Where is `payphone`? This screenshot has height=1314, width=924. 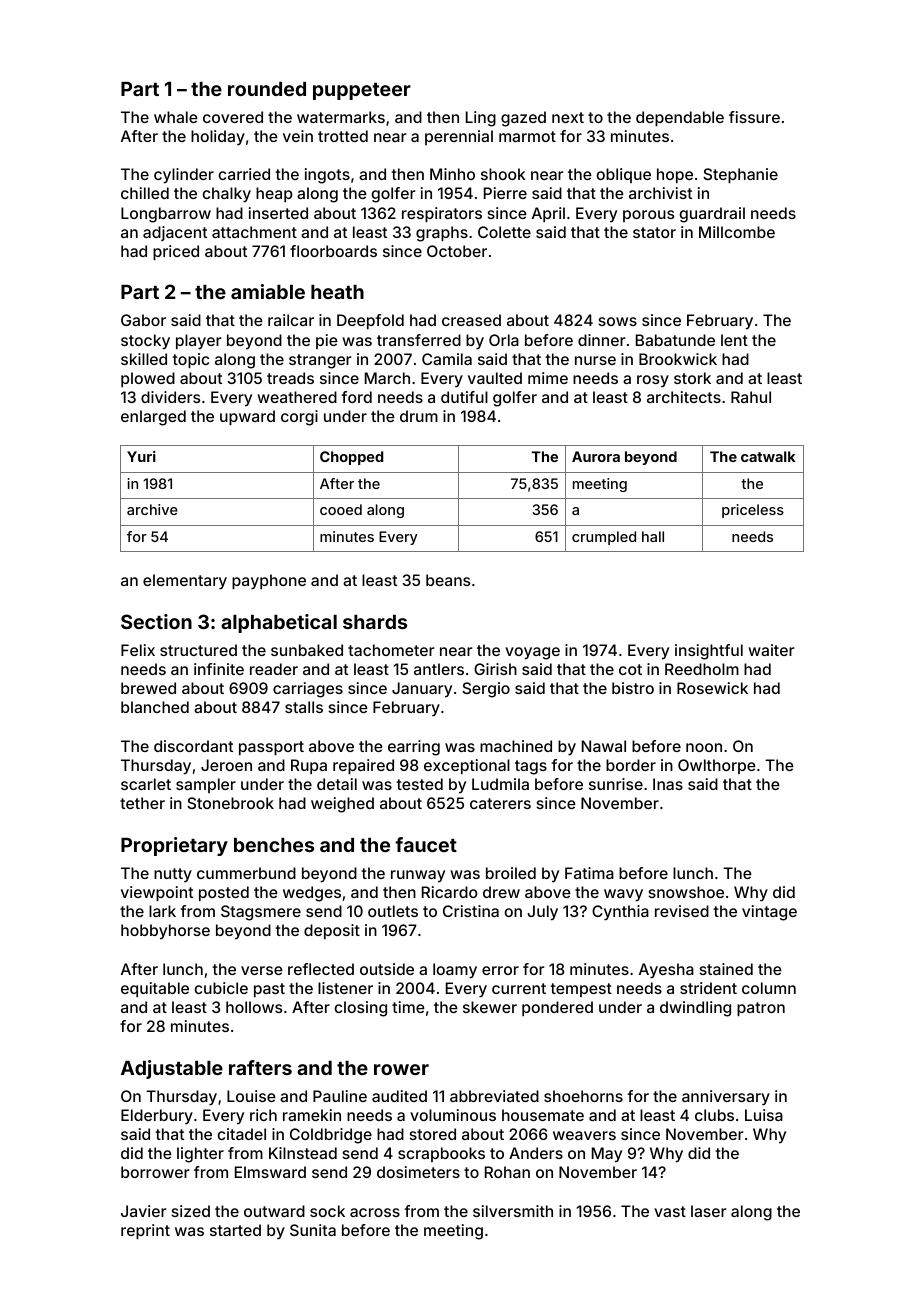
payphone is located at coordinates (269, 582).
